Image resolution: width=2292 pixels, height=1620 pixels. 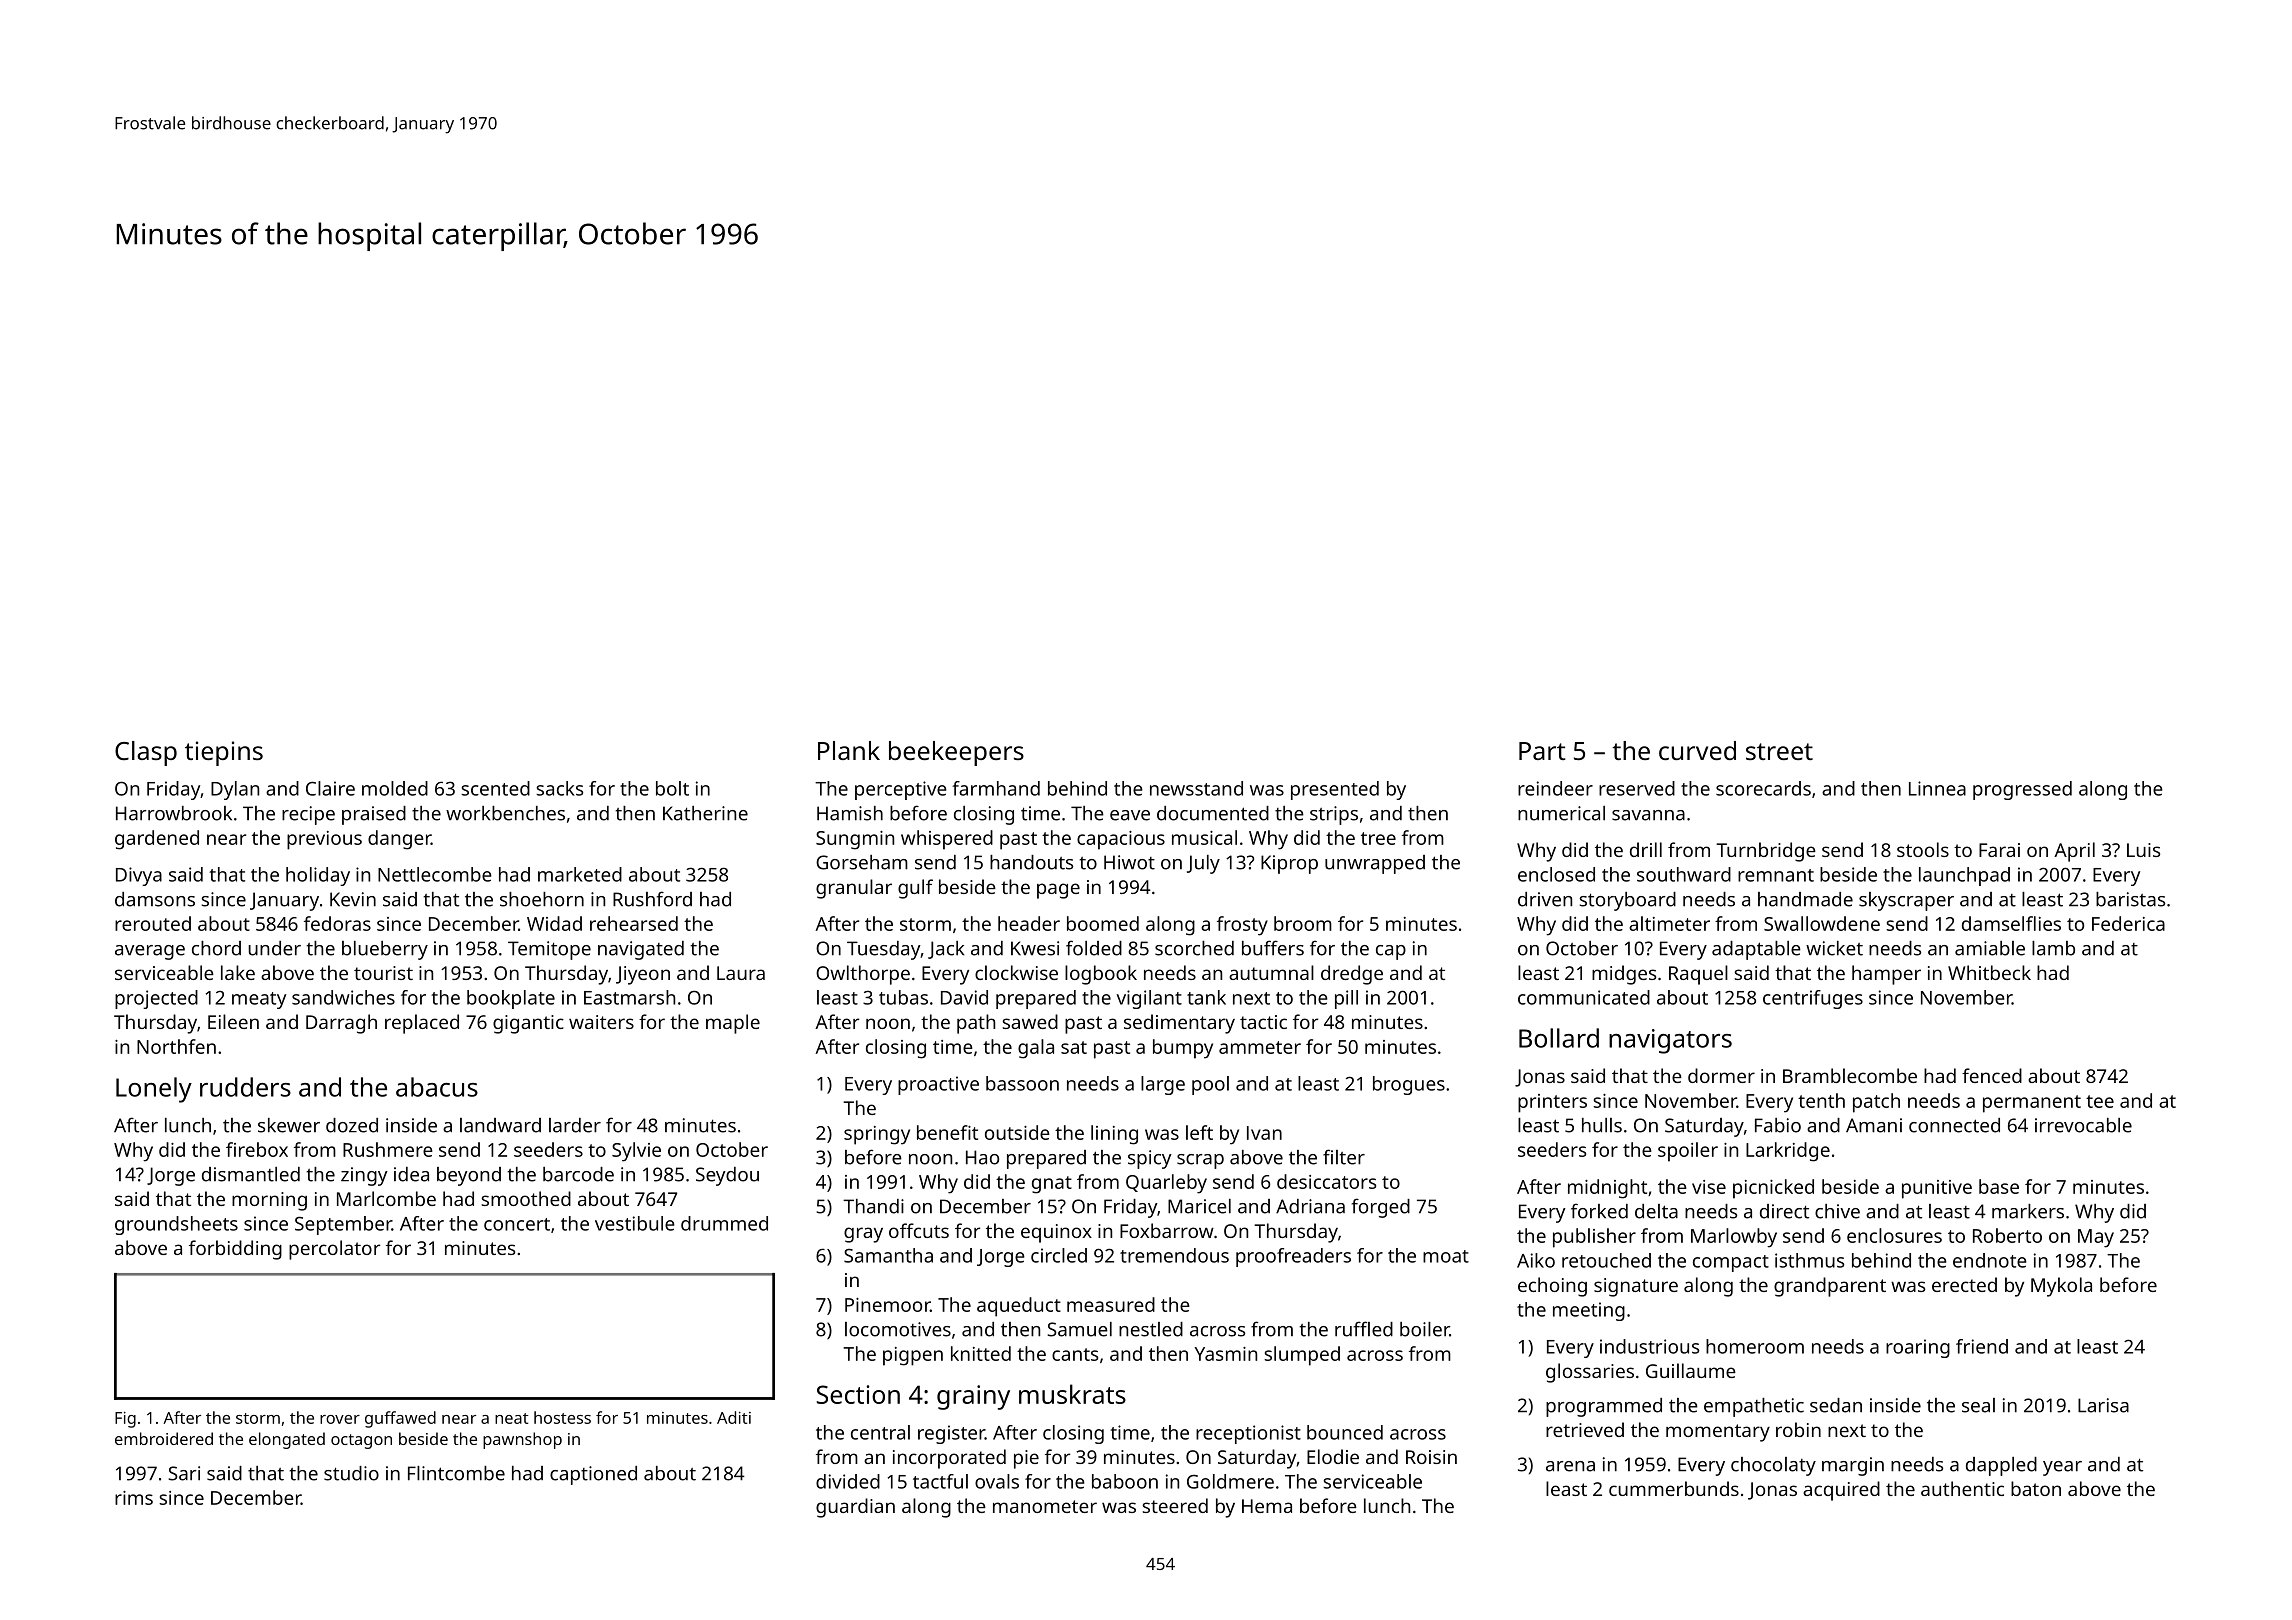 I want to click on baboon, so click(x=1125, y=1481).
